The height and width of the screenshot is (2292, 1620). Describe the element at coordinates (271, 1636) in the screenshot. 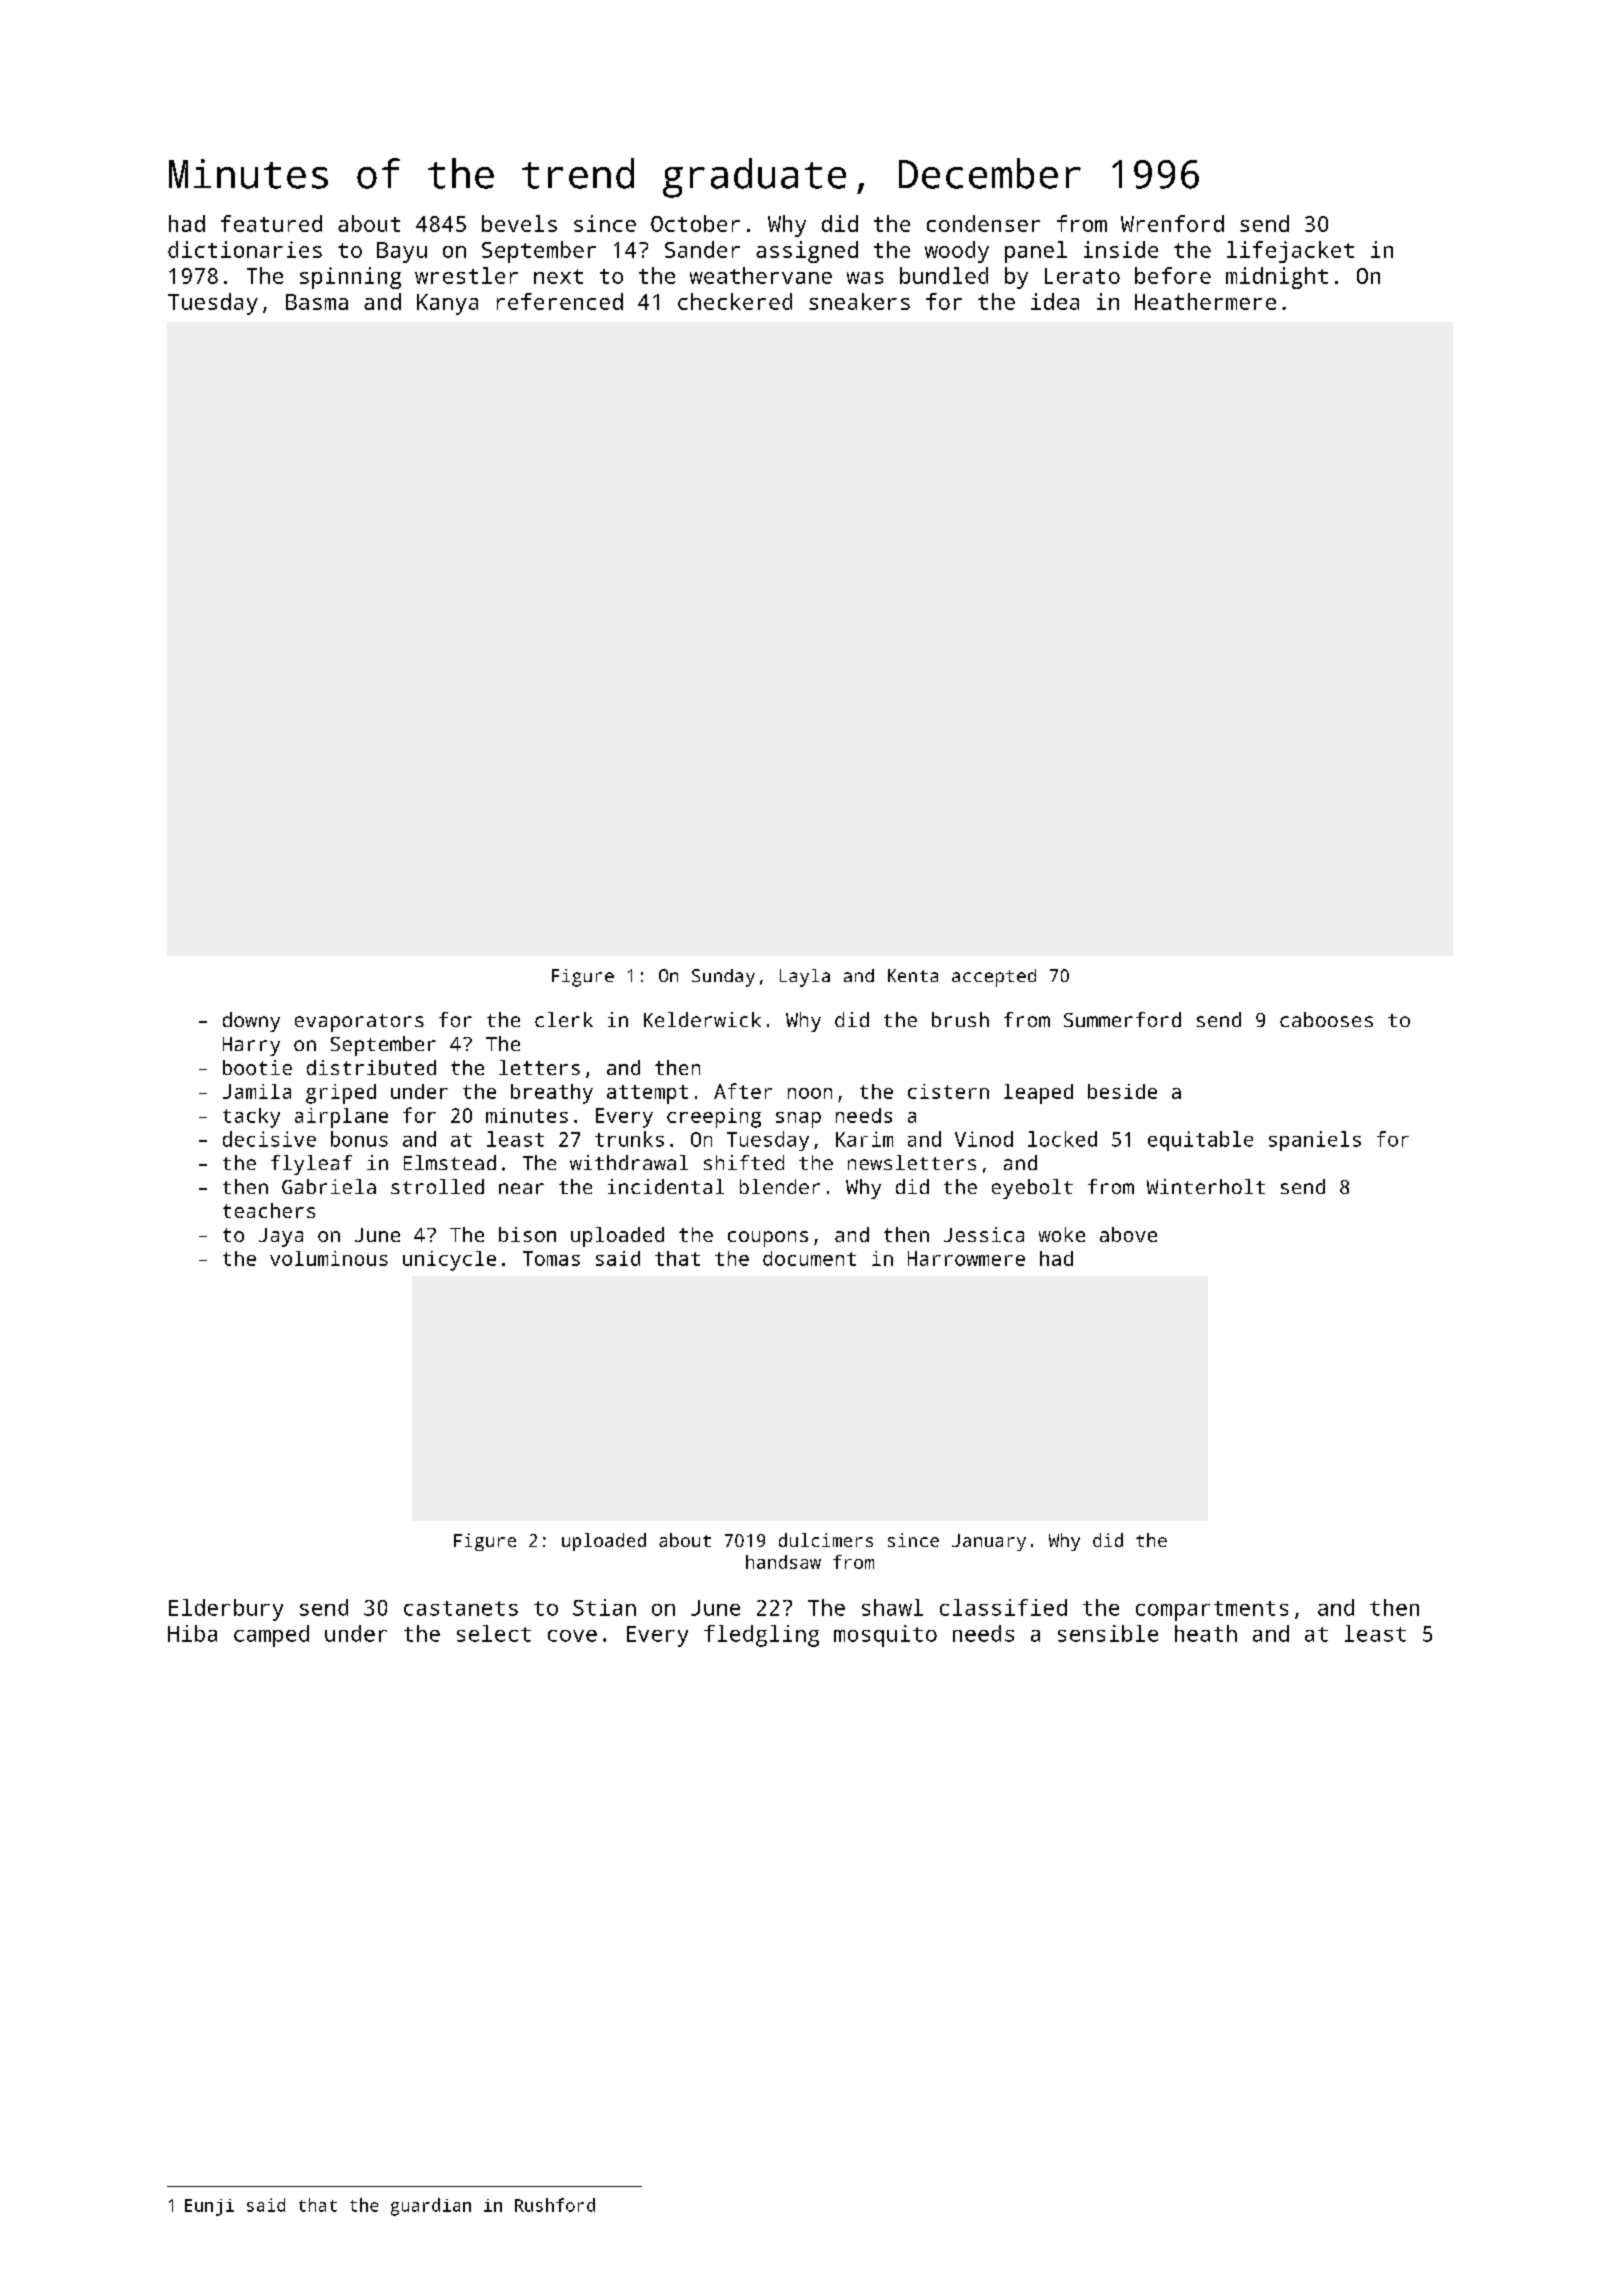

I see `camped` at that location.
